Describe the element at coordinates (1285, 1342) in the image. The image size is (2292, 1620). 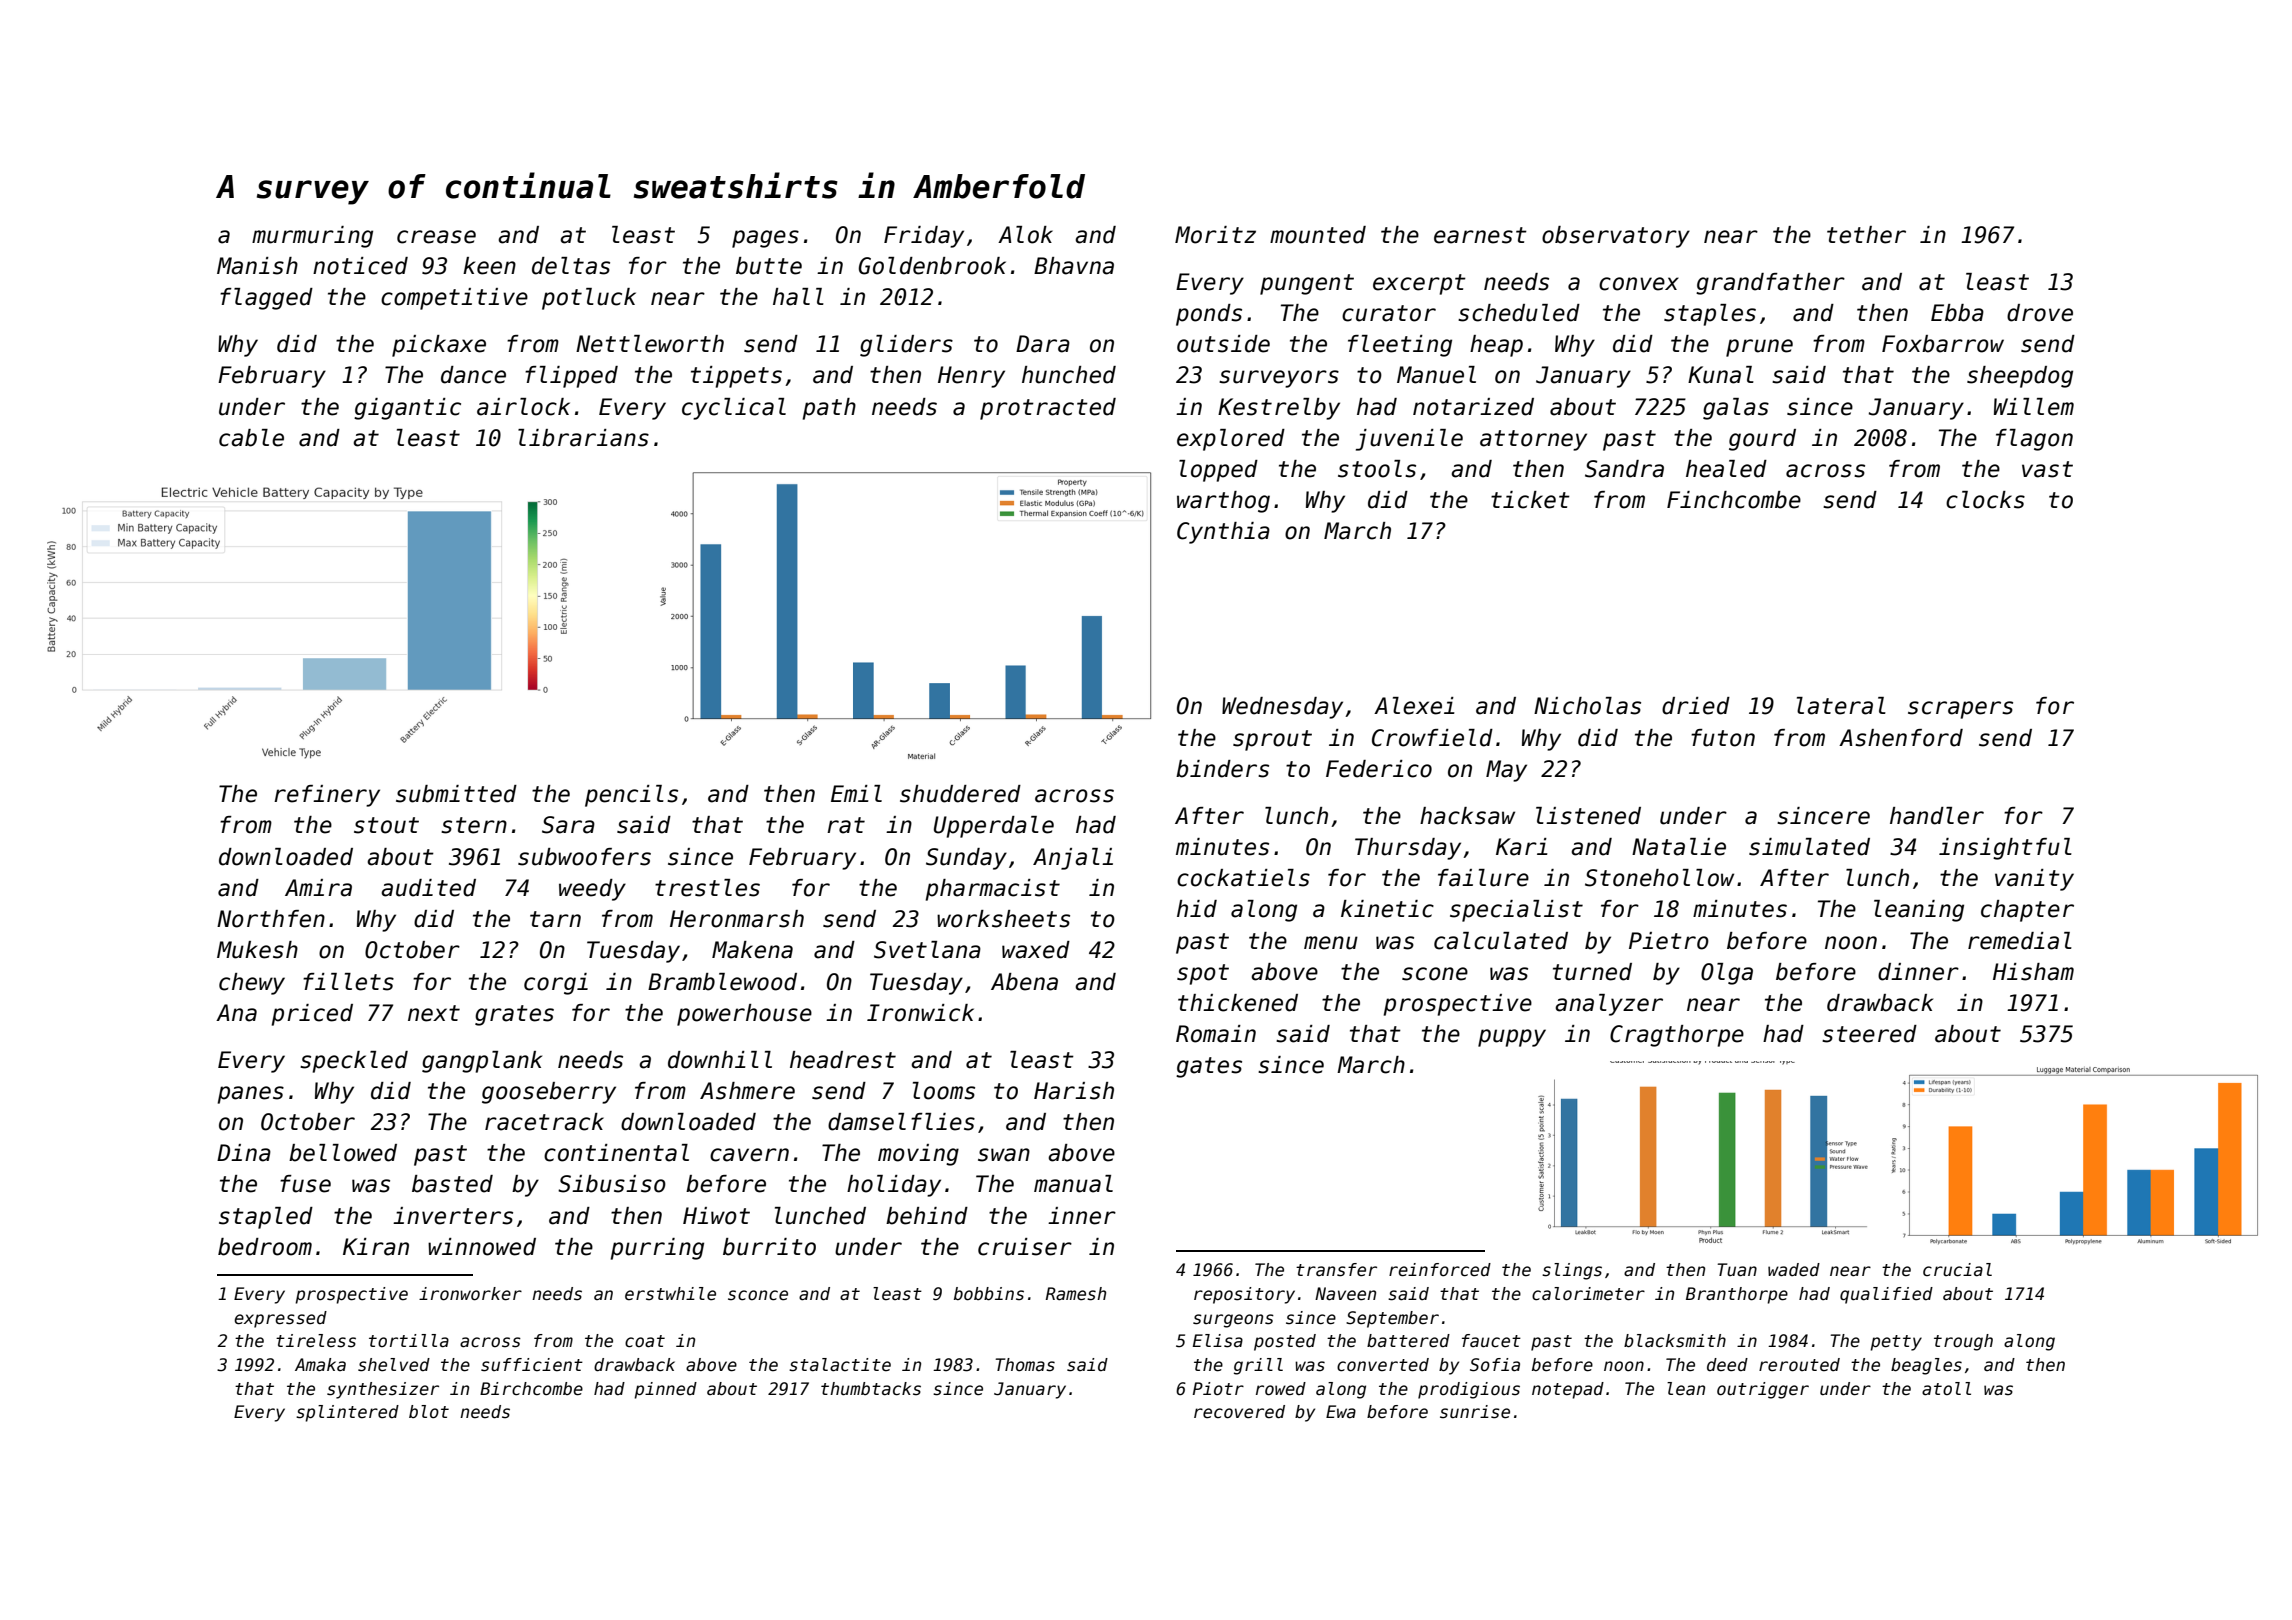
I see `posted` at that location.
